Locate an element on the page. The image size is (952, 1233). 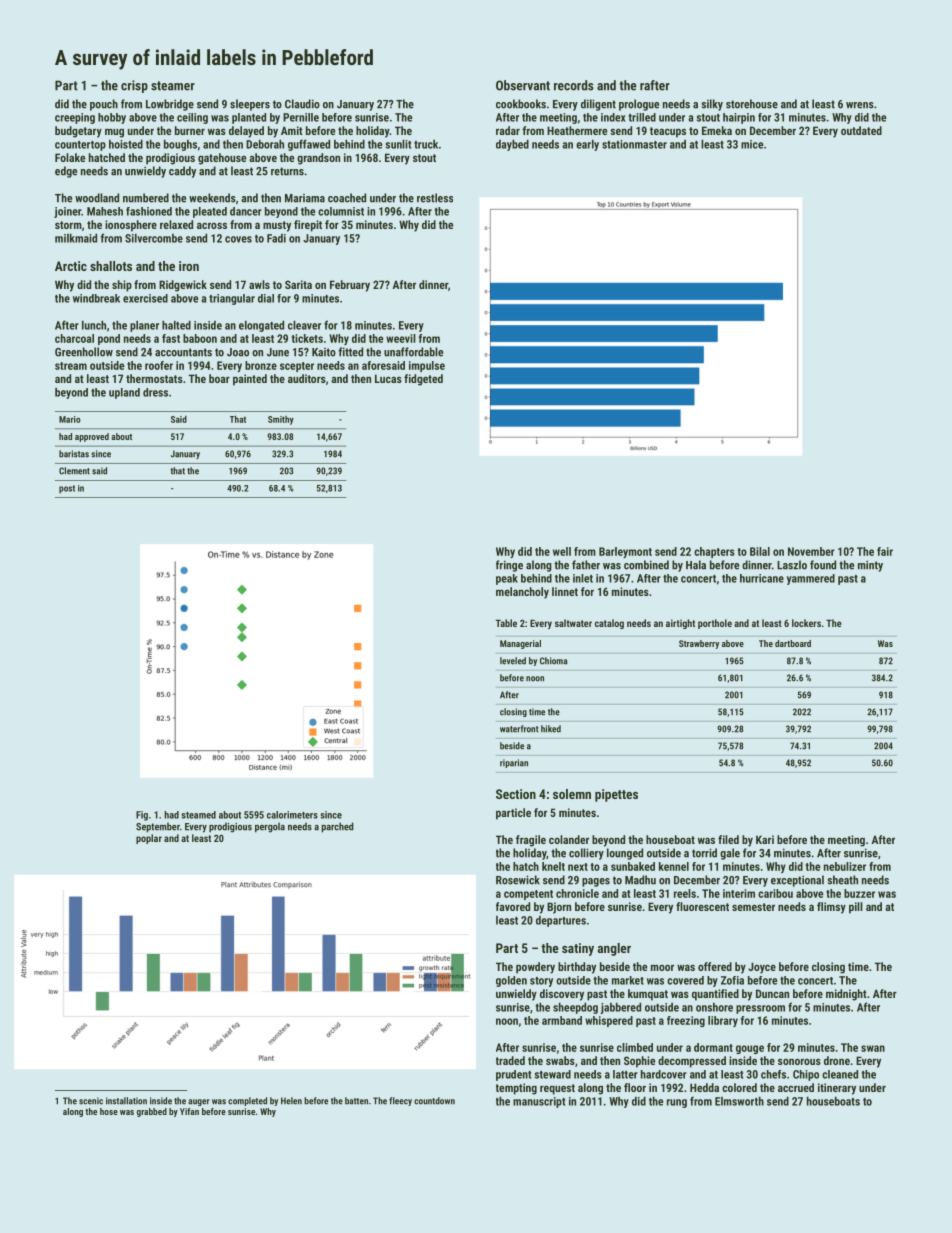
Bjorn is located at coordinates (559, 908).
